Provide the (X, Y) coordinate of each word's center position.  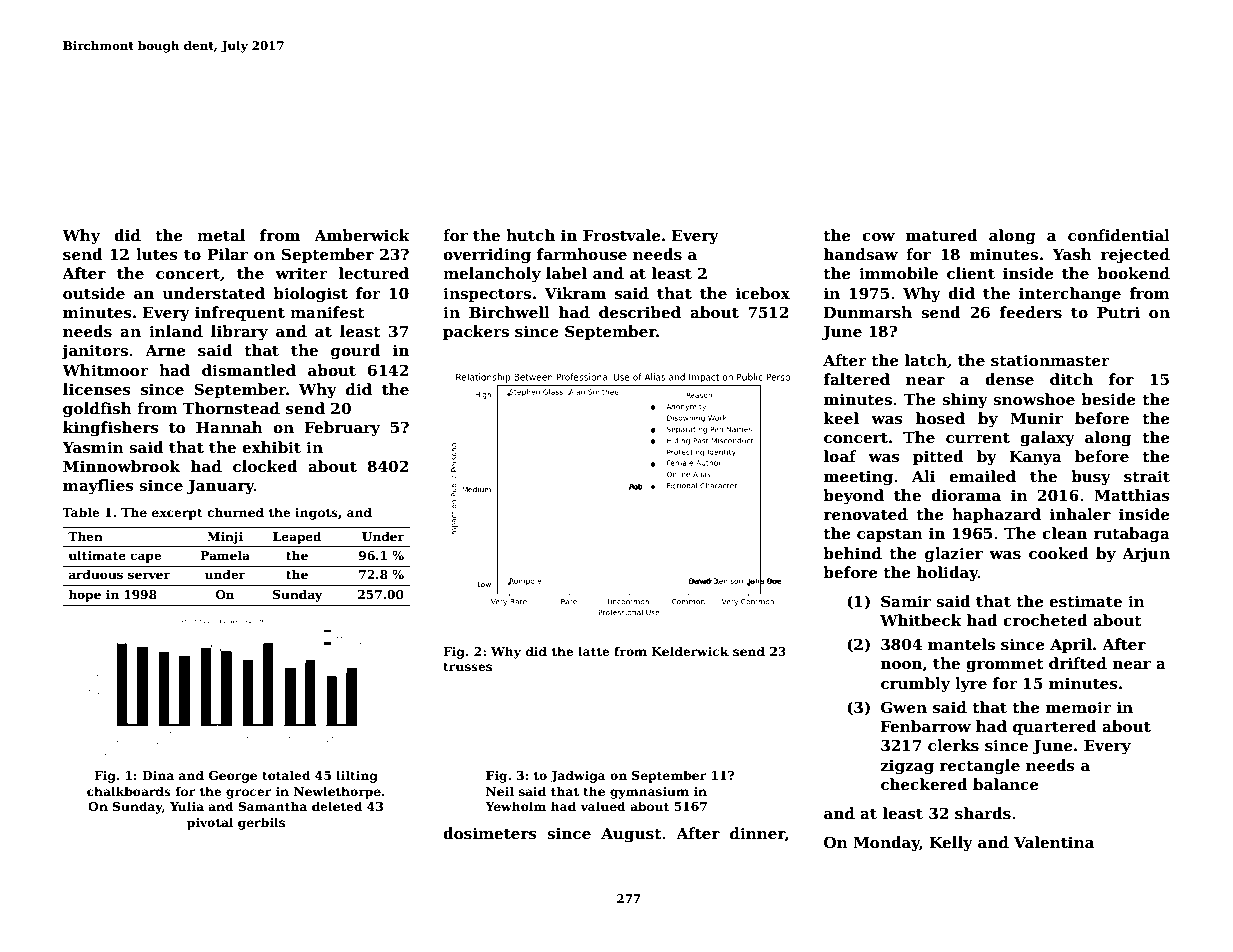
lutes (157, 254)
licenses (97, 389)
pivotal (210, 823)
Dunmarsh (868, 312)
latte (594, 651)
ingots (316, 514)
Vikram (575, 293)
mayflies (98, 487)
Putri (1118, 312)
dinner (757, 834)
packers (476, 332)
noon (902, 666)
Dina (158, 775)
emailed (982, 476)
